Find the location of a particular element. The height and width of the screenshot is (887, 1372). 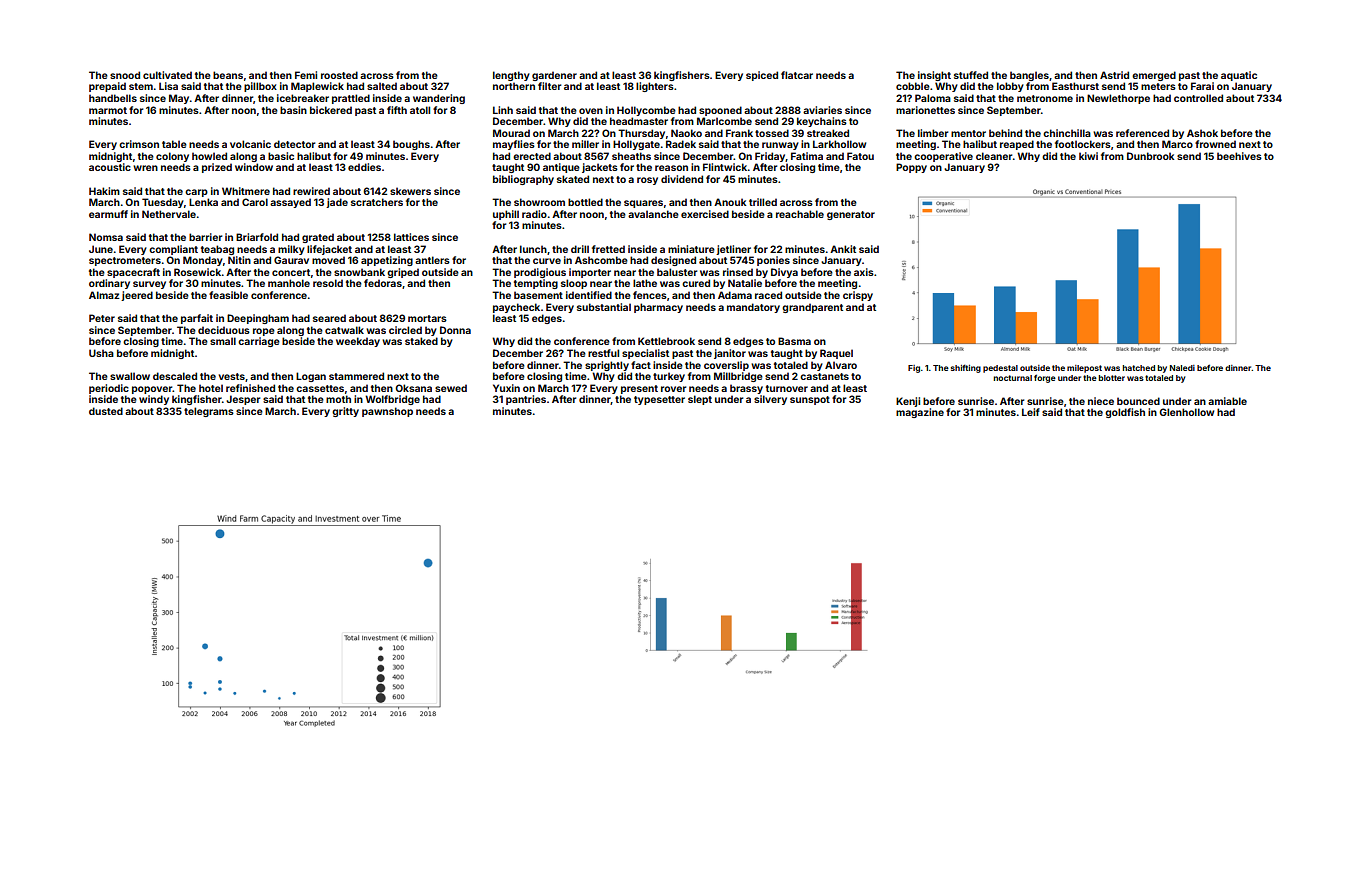

Kenji is located at coordinates (908, 402).
